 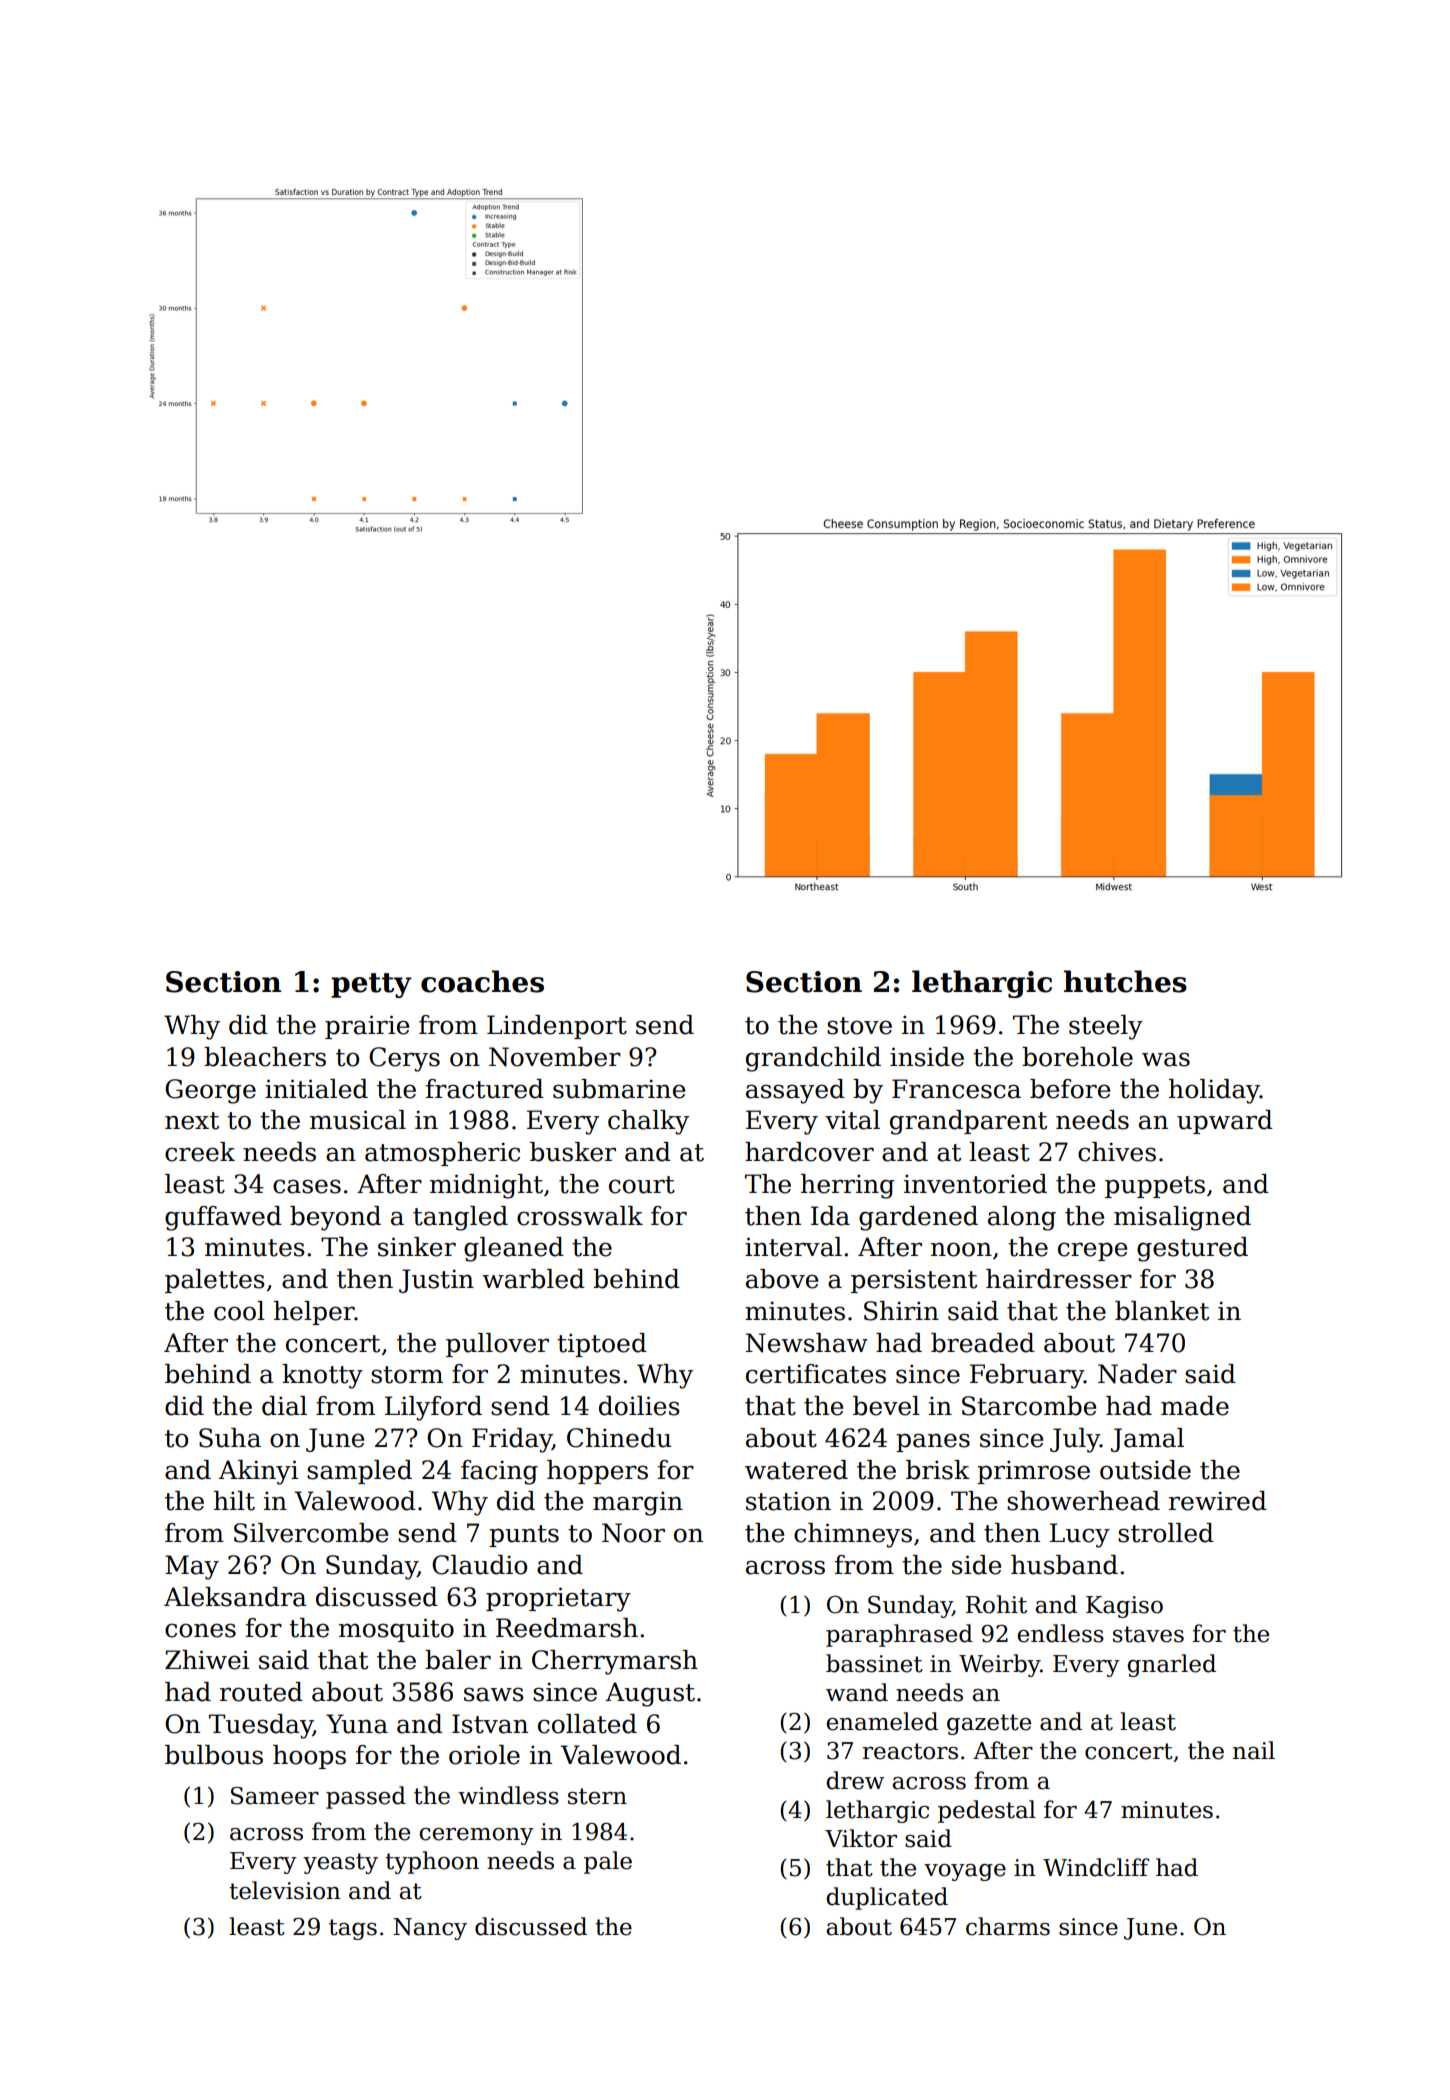 I want to click on typhoon, so click(x=432, y=1862).
